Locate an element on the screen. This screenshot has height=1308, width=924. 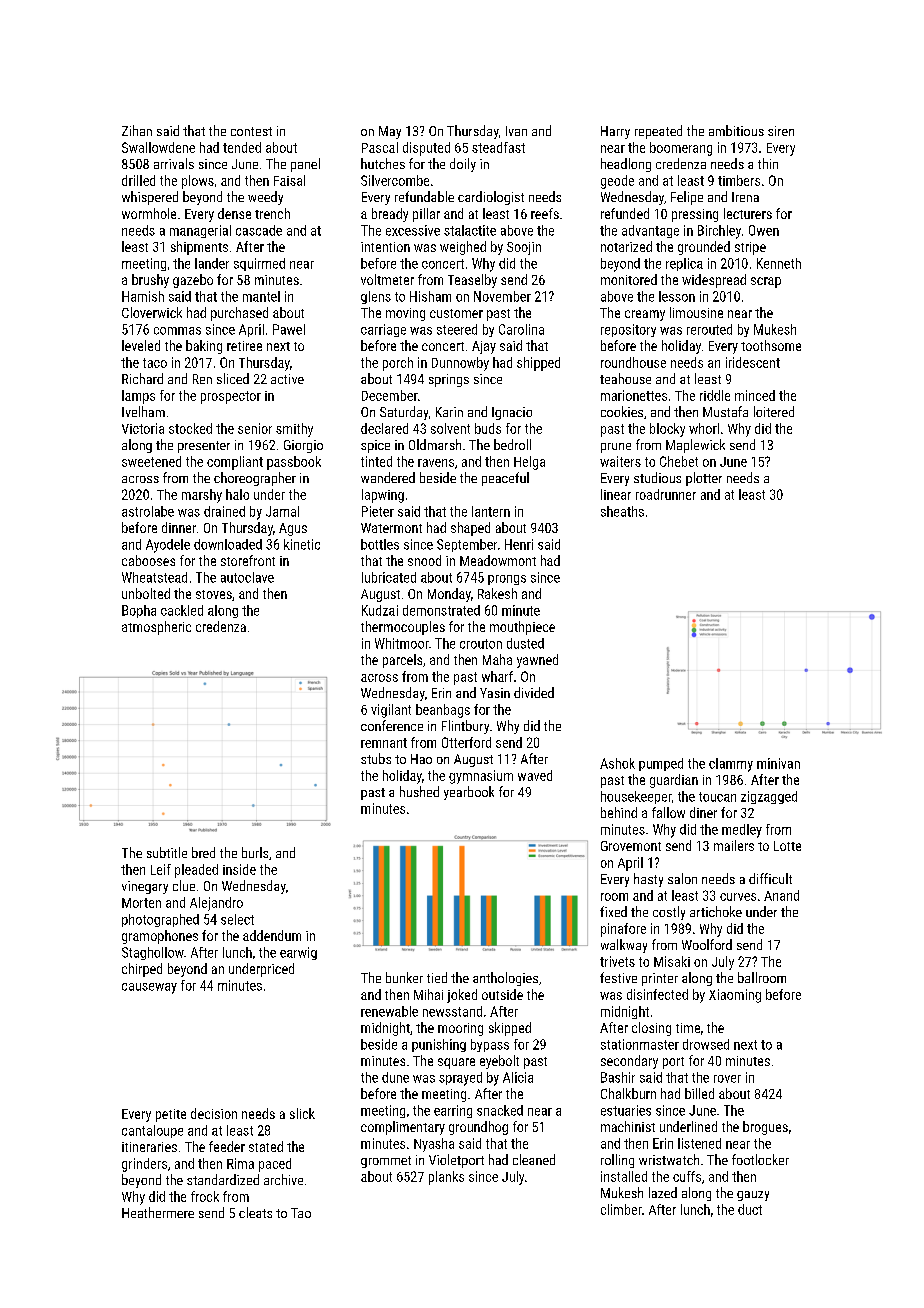
duct is located at coordinates (750, 1209).
